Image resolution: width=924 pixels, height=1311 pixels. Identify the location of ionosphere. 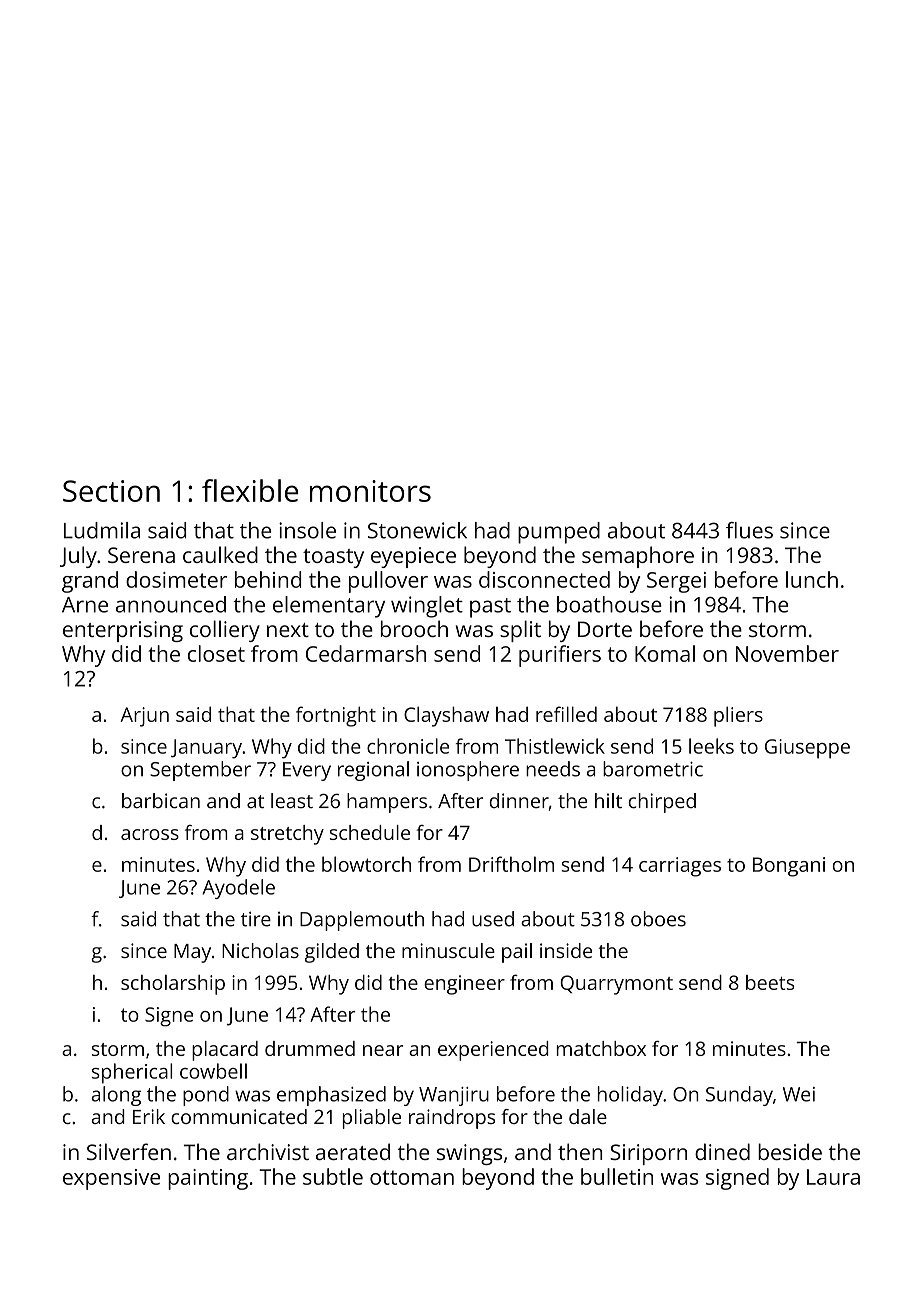
(468, 771).
